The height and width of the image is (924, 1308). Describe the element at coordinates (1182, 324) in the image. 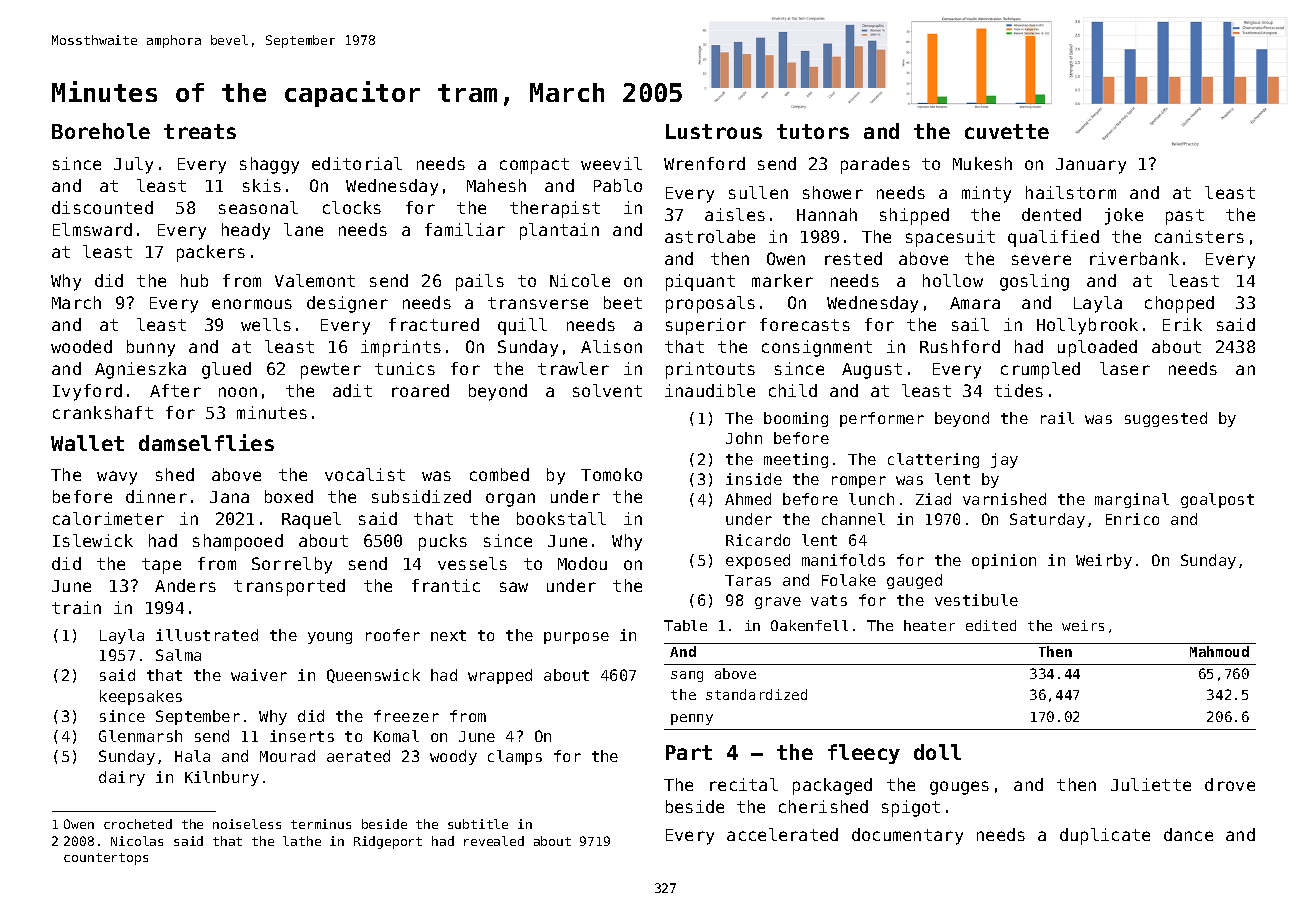

I see `Erik` at that location.
